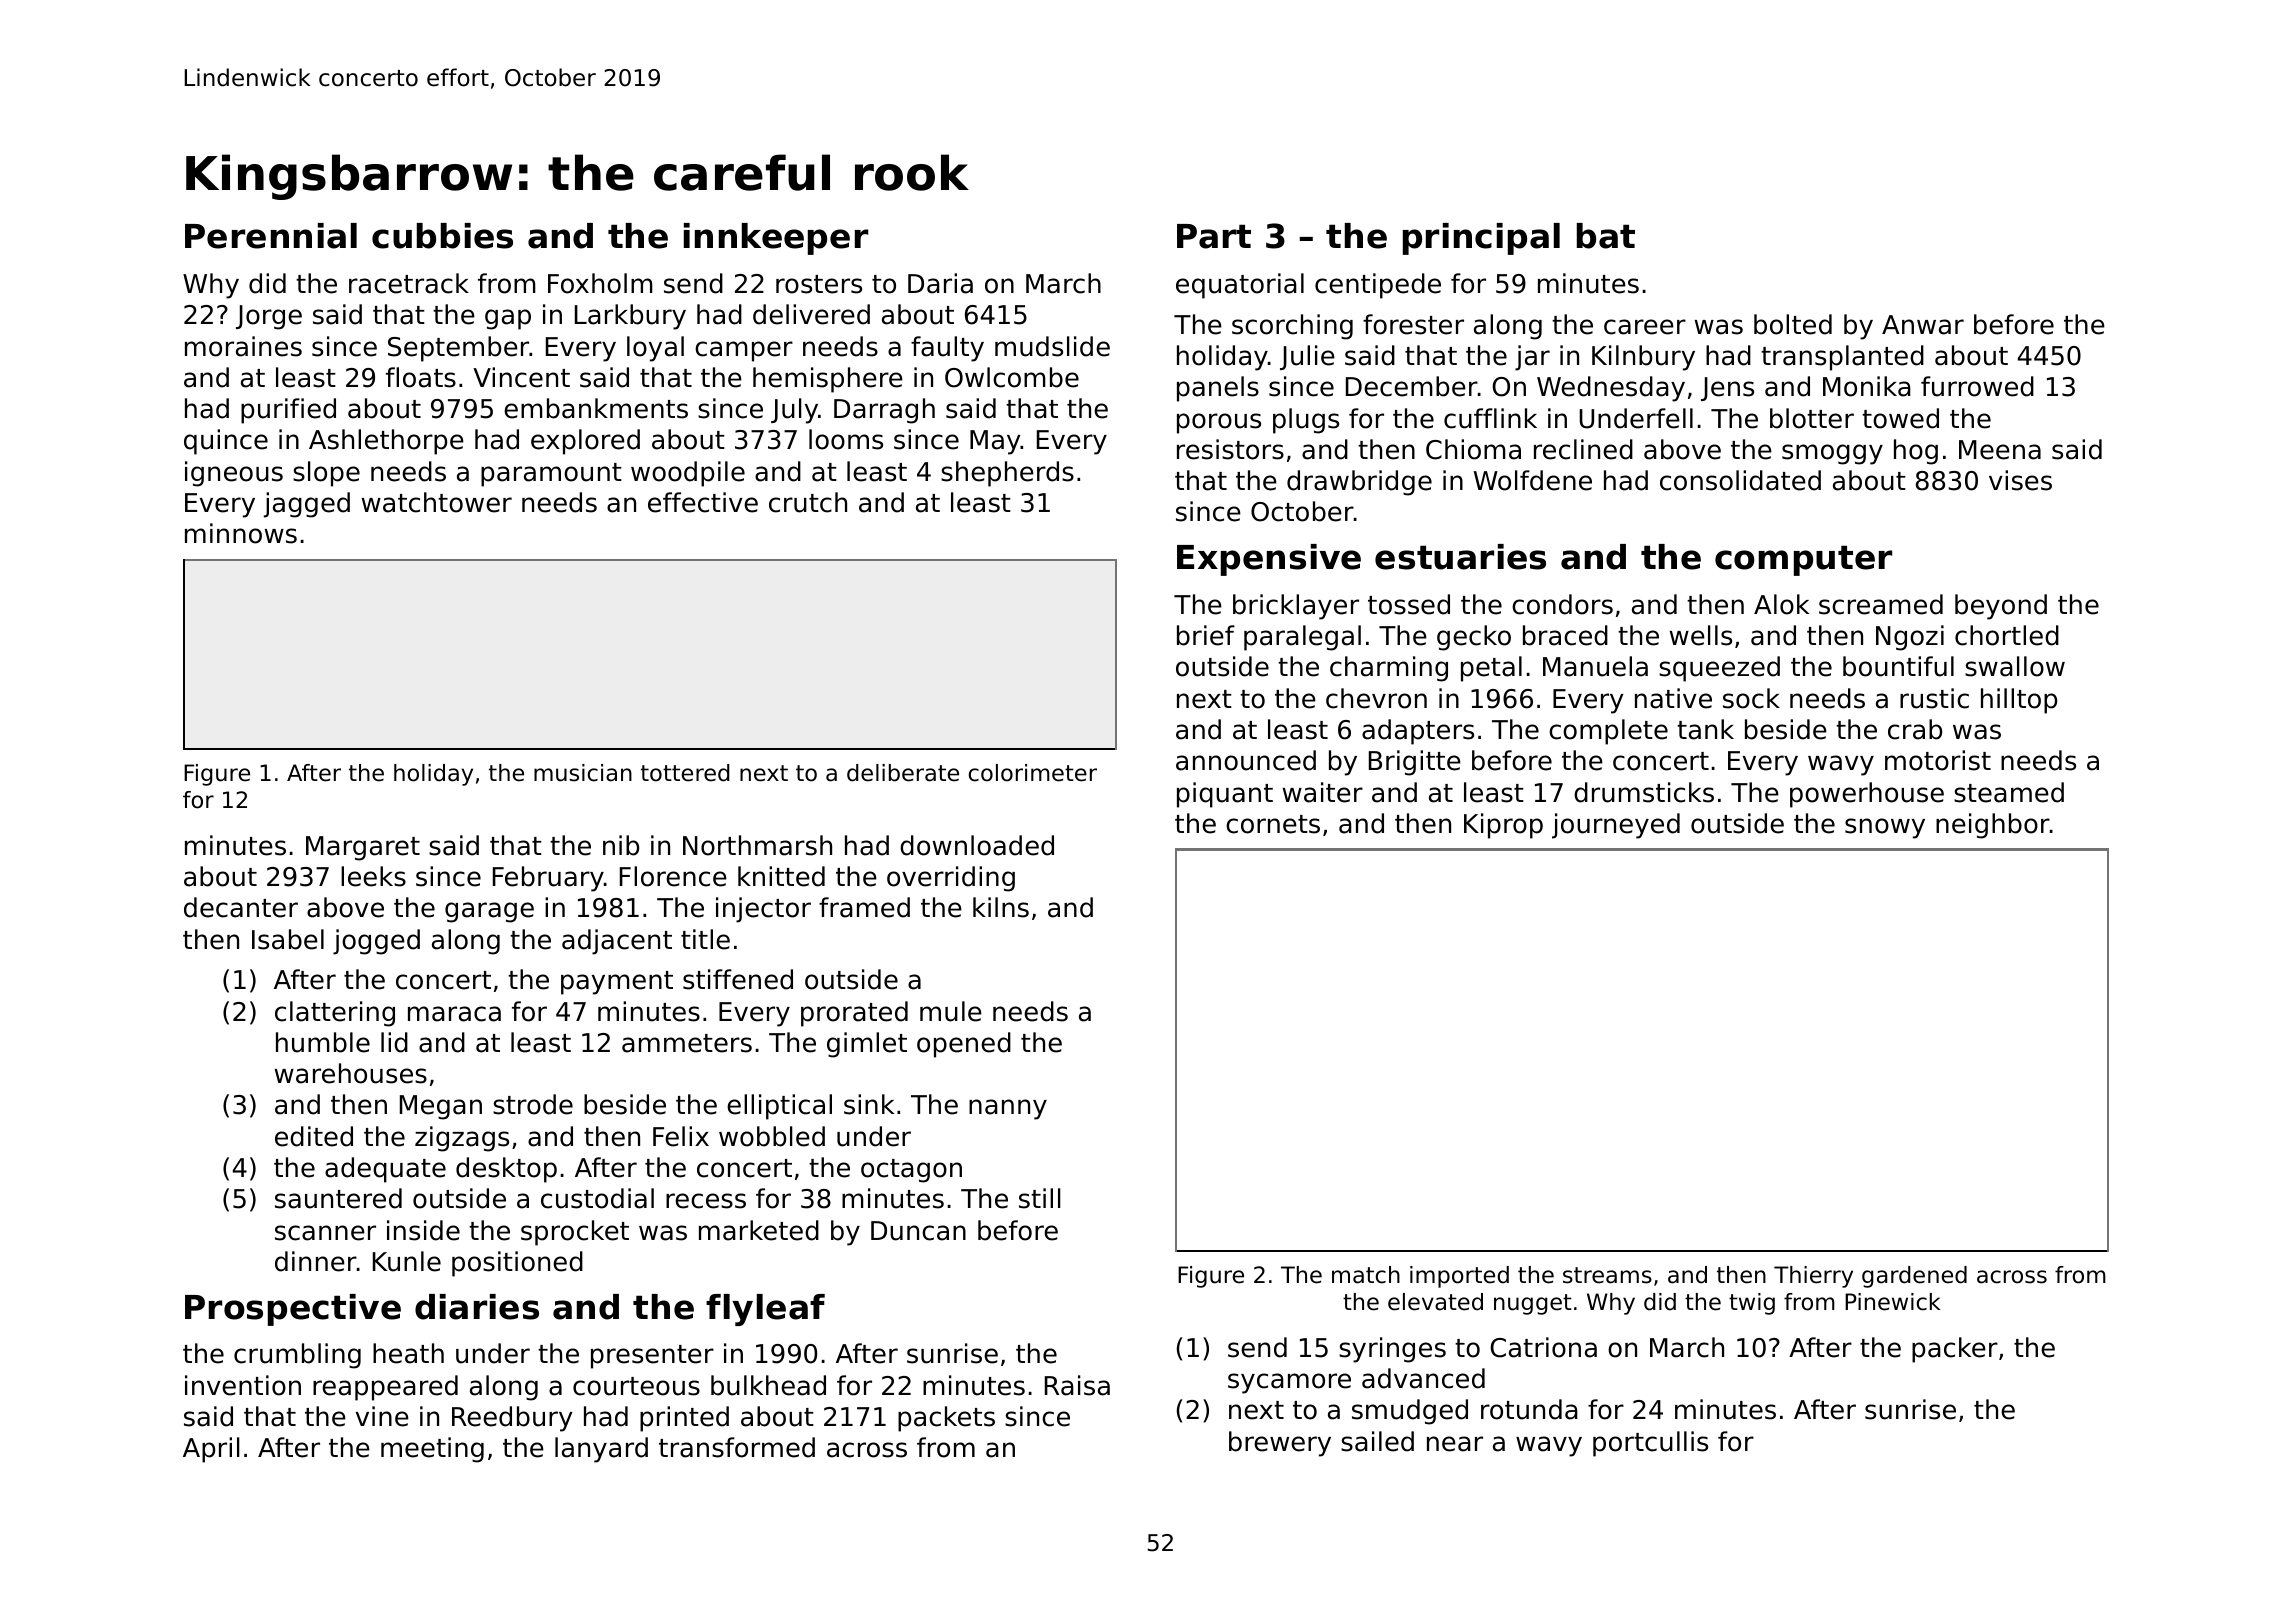  I want to click on Wednesday, so click(1611, 389).
